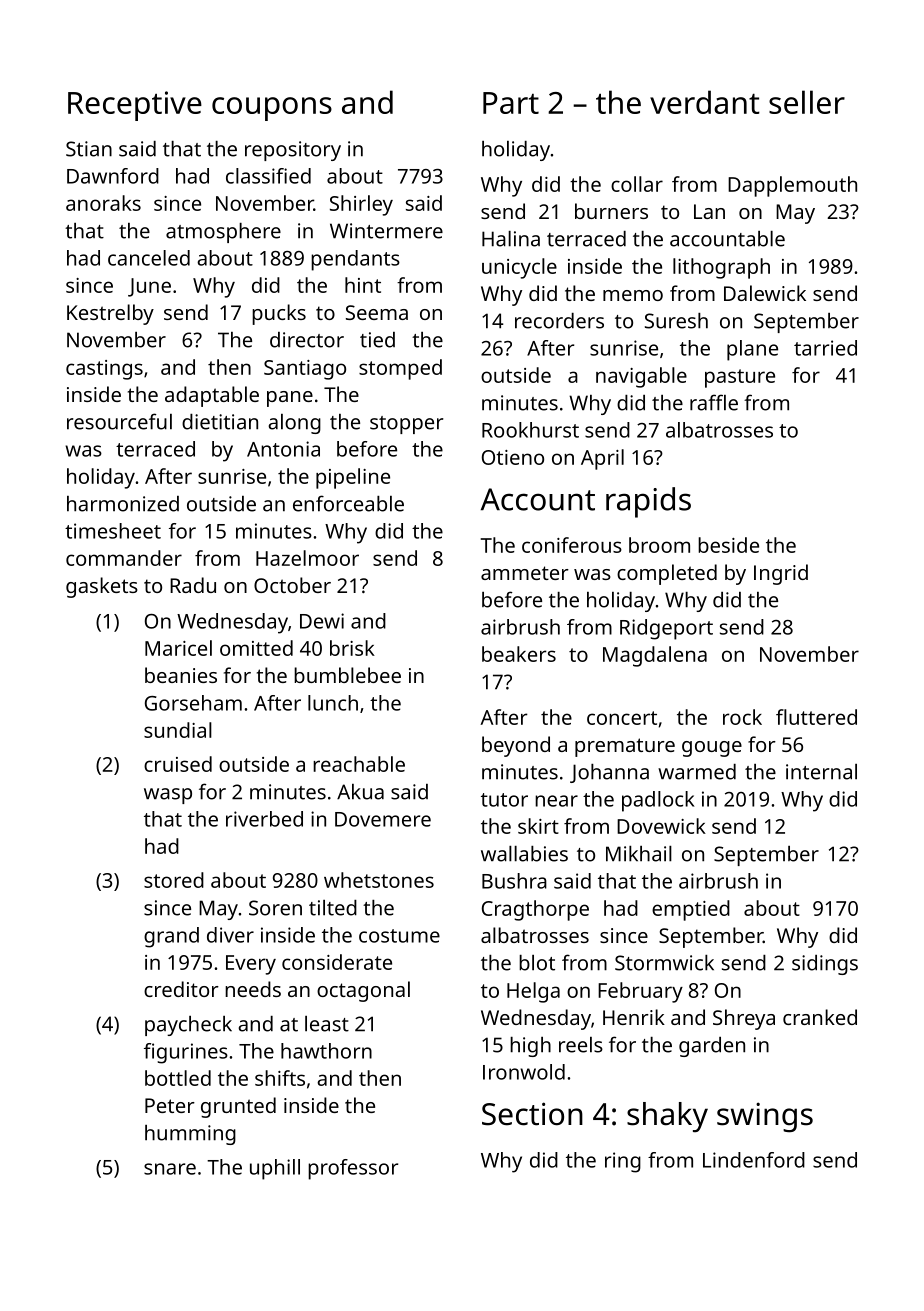 The height and width of the screenshot is (1311, 924). What do you see at coordinates (825, 348) in the screenshot?
I see `tarried` at bounding box center [825, 348].
